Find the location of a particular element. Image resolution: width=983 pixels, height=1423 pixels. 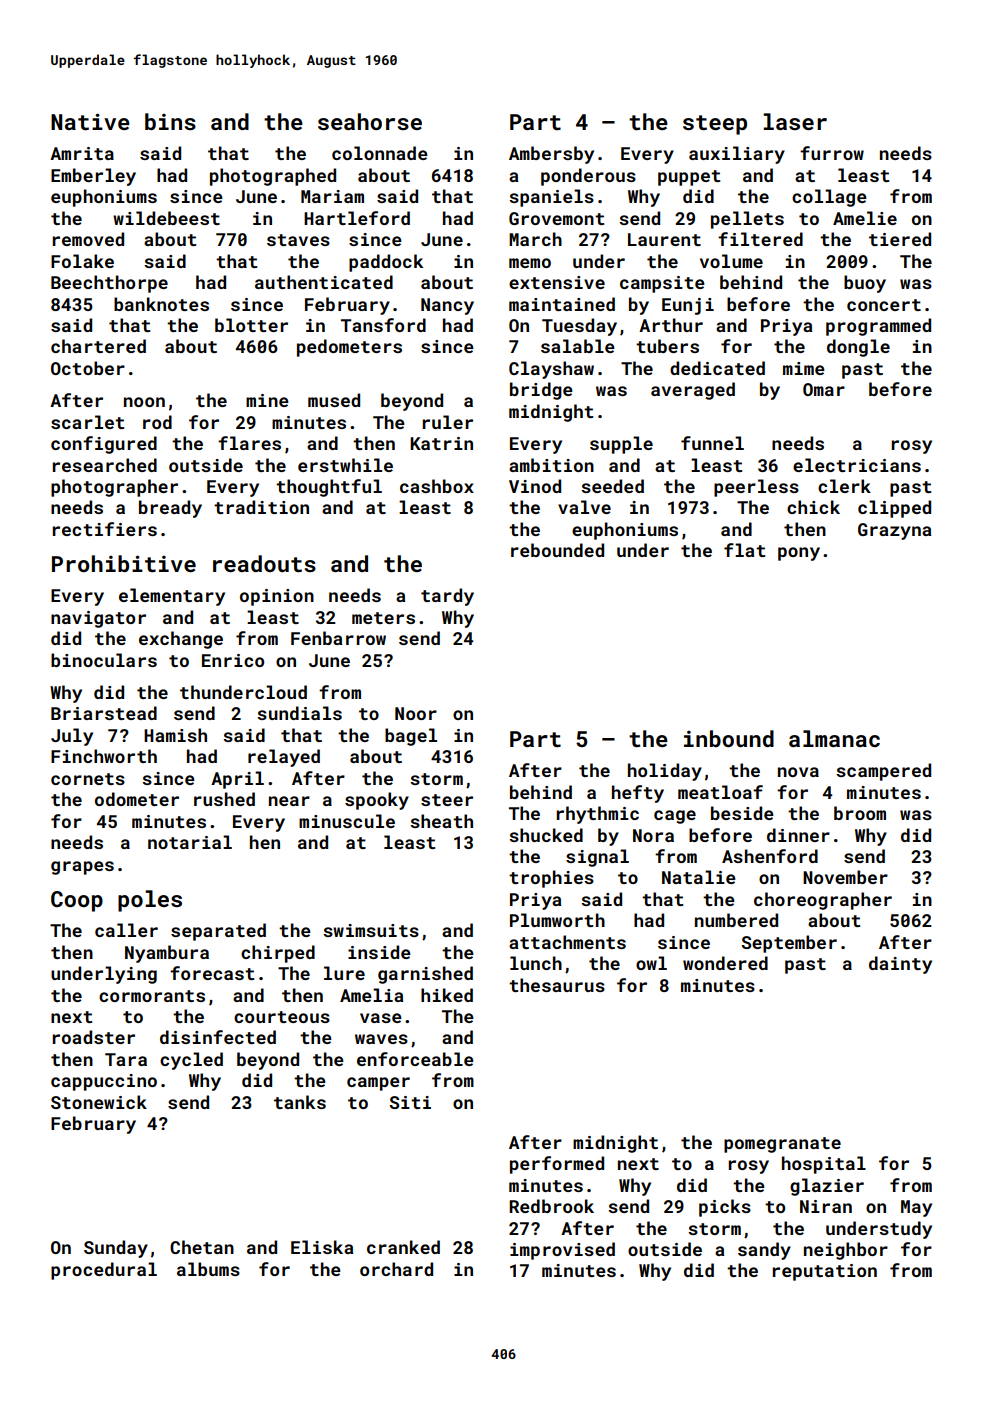

rebounded is located at coordinates (557, 550).
